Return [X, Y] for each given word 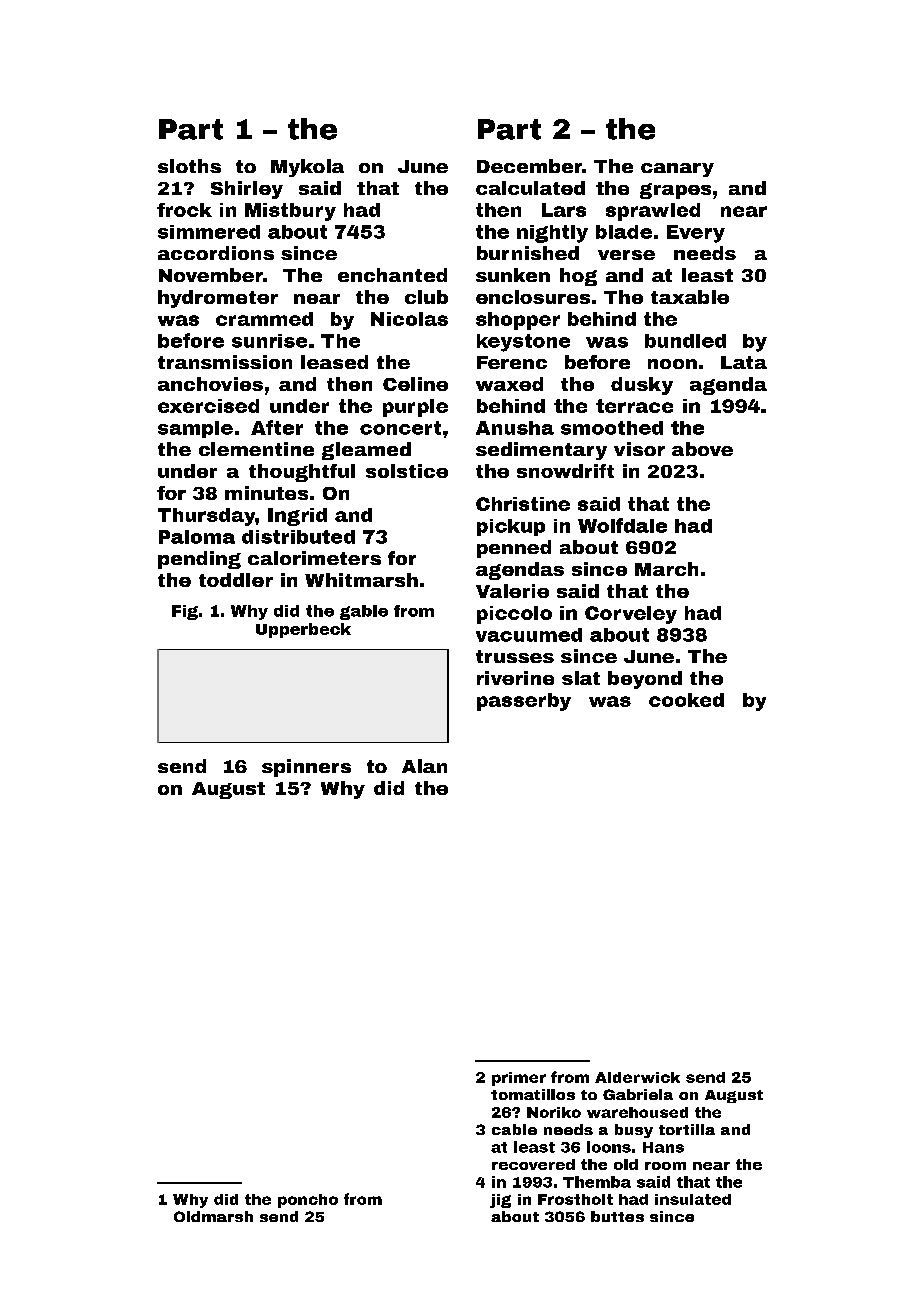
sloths [189, 166]
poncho [308, 1201]
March [666, 569]
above [702, 449]
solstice [407, 471]
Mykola [307, 168]
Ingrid [297, 517]
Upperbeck [303, 630]
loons [609, 1147]
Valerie [512, 591]
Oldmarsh [213, 1216]
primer [519, 1079]
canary [677, 170]
